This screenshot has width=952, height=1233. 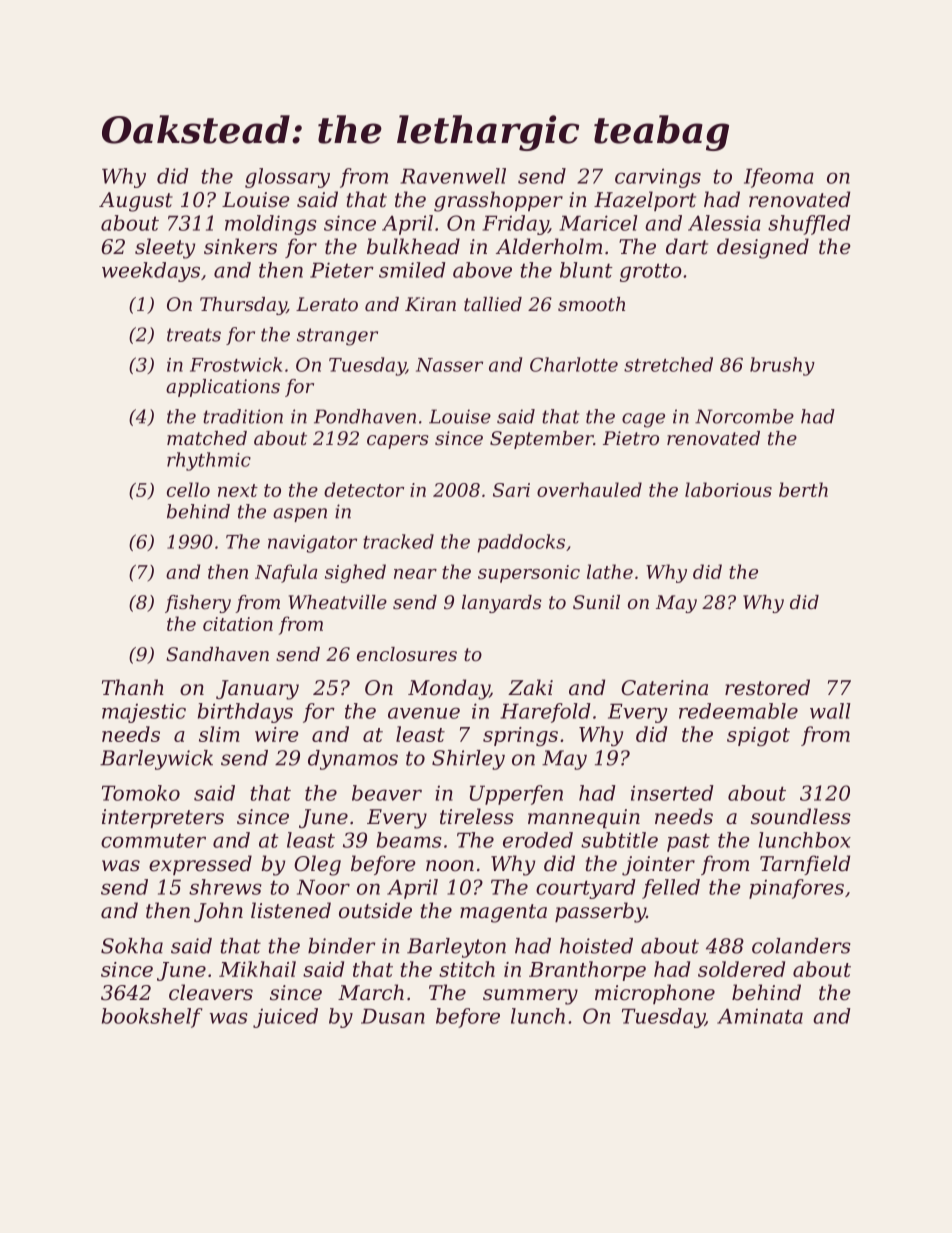 What do you see at coordinates (738, 711) in the screenshot?
I see `redeemable` at bounding box center [738, 711].
